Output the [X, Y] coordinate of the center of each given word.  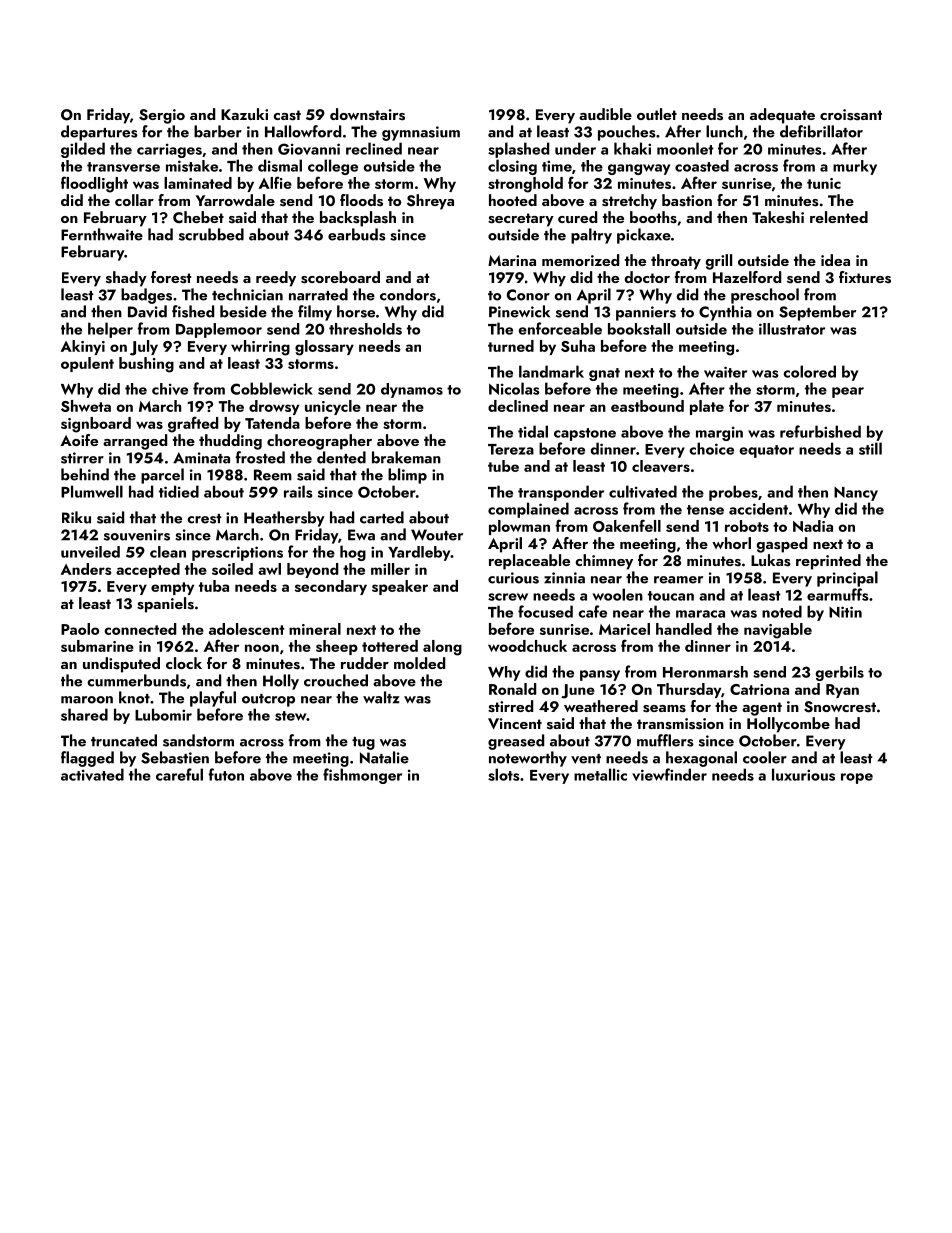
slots [504, 774]
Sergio [162, 116]
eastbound [647, 406]
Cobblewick [272, 388]
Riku [76, 517]
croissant [851, 115]
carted [382, 517]
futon [226, 774]
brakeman [406, 457]
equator [767, 451]
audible [605, 114]
